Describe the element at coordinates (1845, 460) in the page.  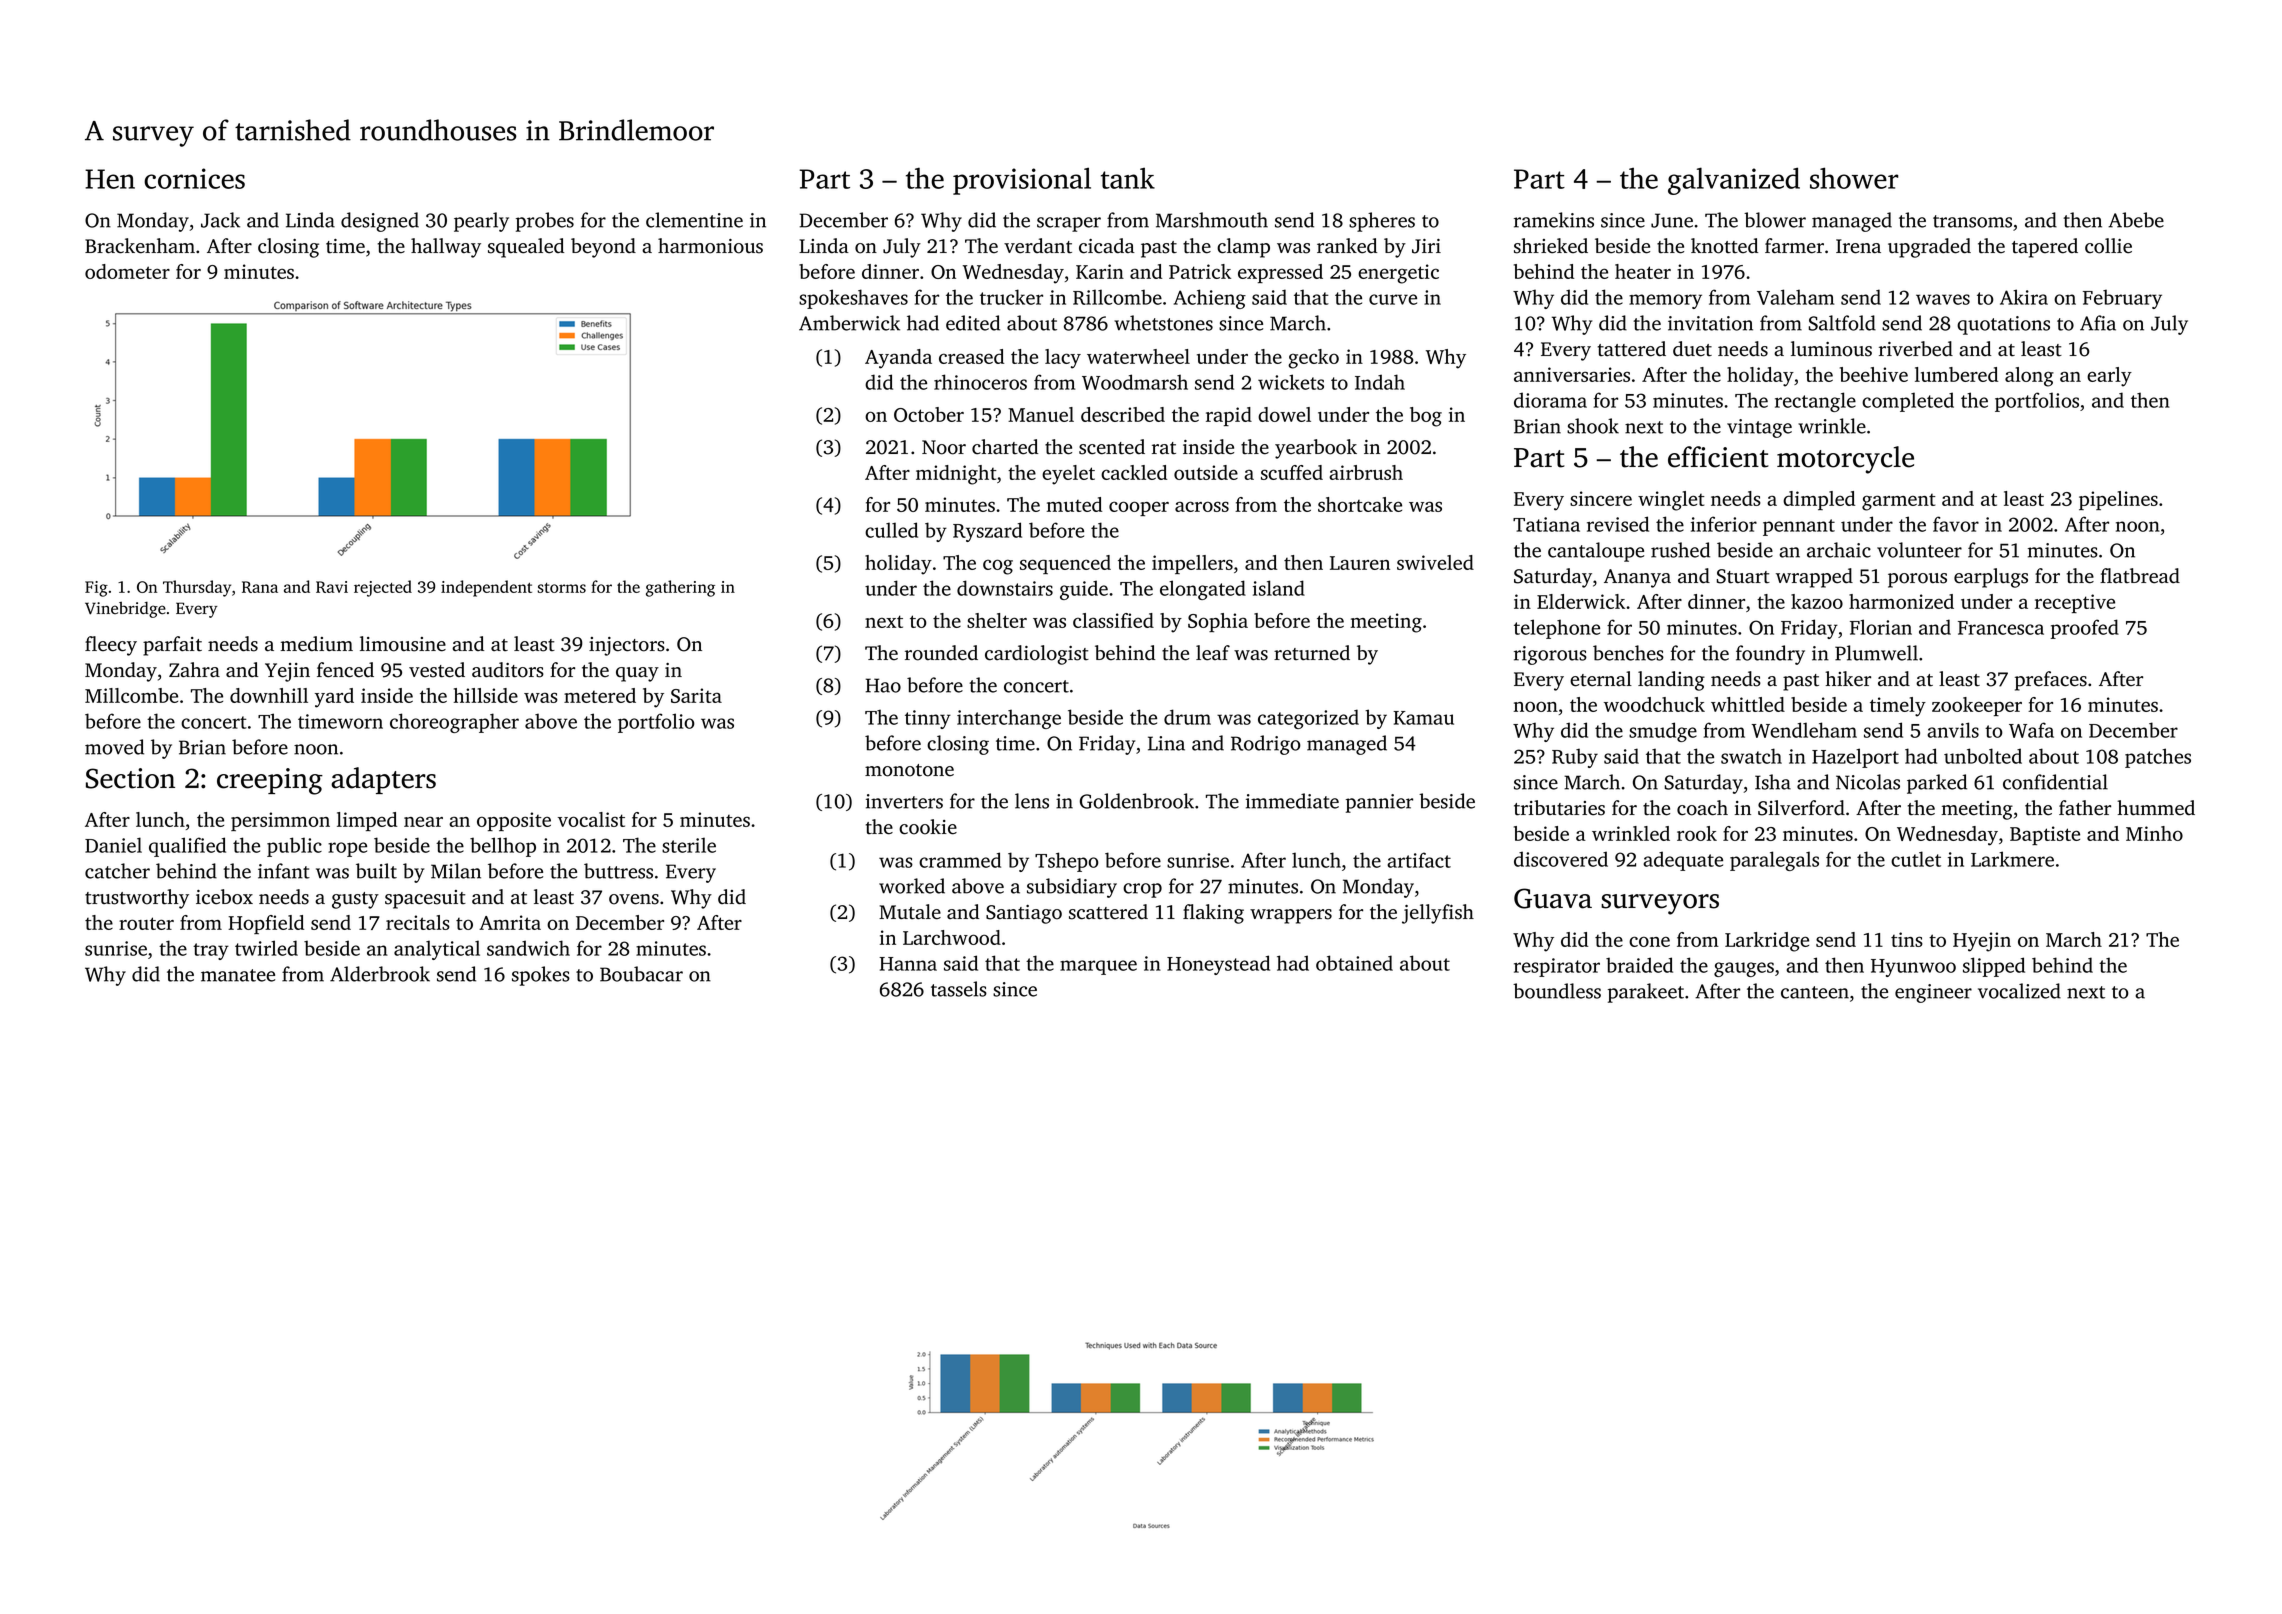
I see `motorcycle` at that location.
